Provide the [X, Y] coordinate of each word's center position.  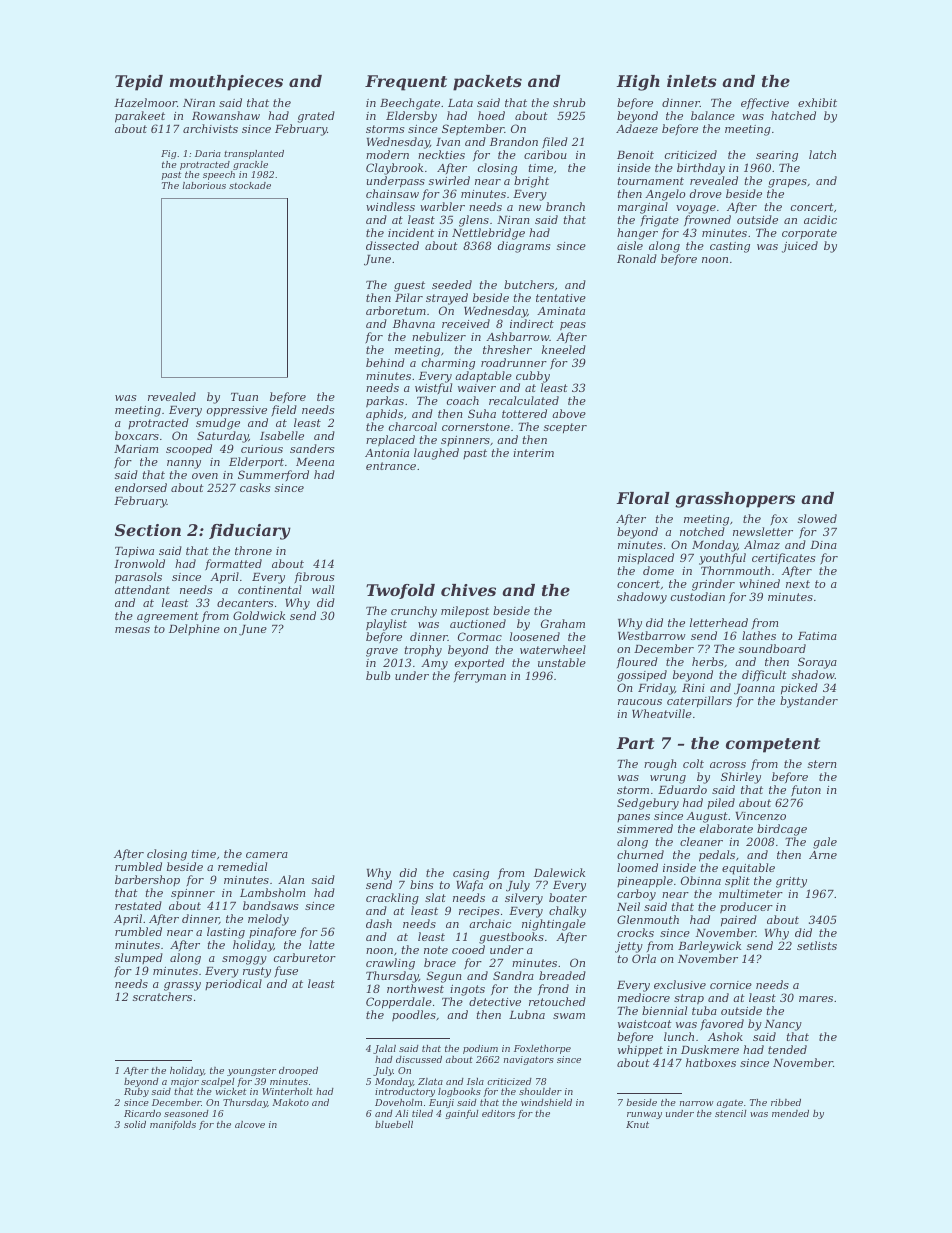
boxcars [137, 435]
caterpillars [699, 702]
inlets [692, 81]
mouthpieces [226, 83]
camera [267, 855]
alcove [250, 1124]
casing [471, 874]
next [798, 584]
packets [487, 83]
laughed [436, 454]
